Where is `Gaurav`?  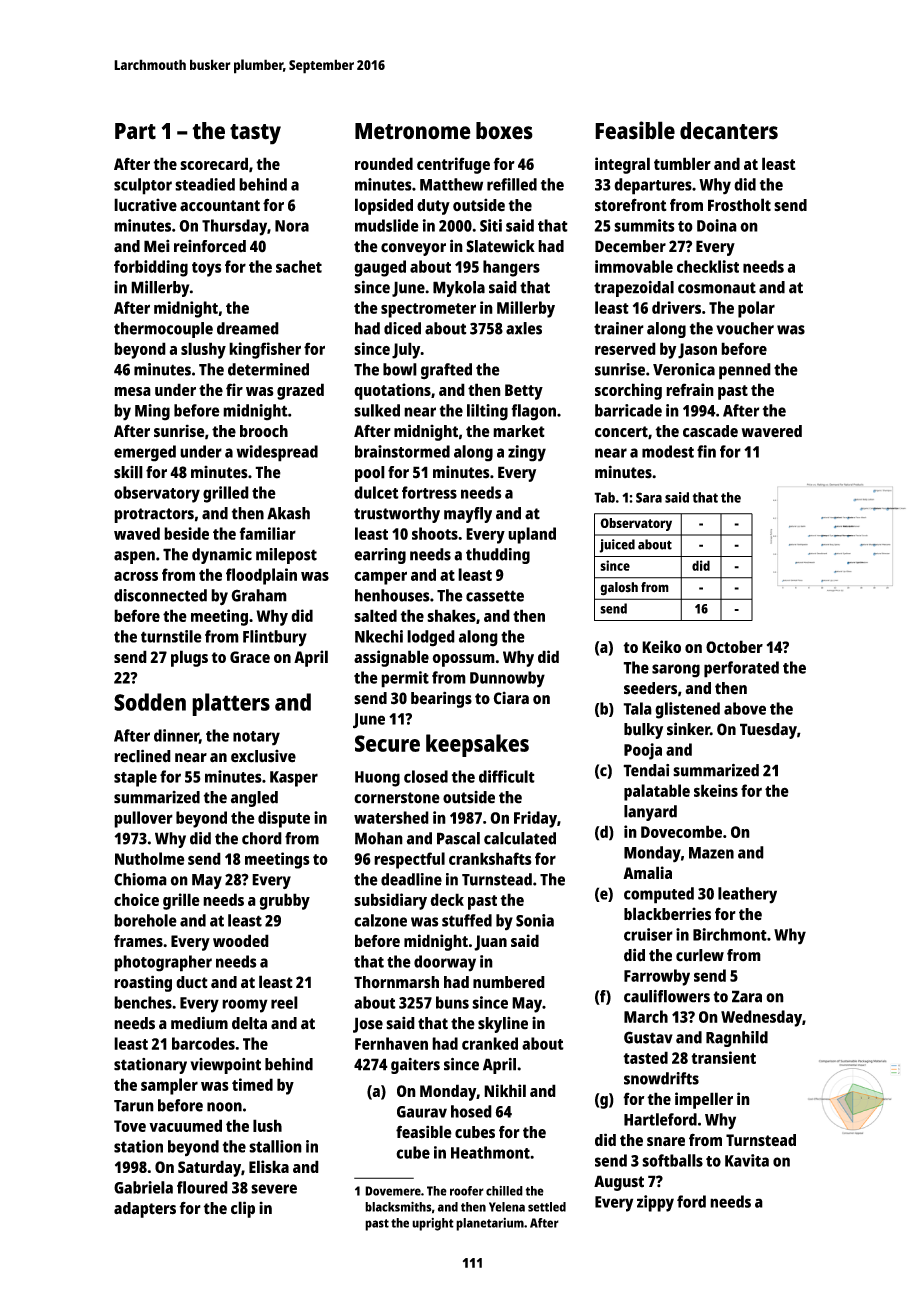 Gaurav is located at coordinates (422, 1112).
